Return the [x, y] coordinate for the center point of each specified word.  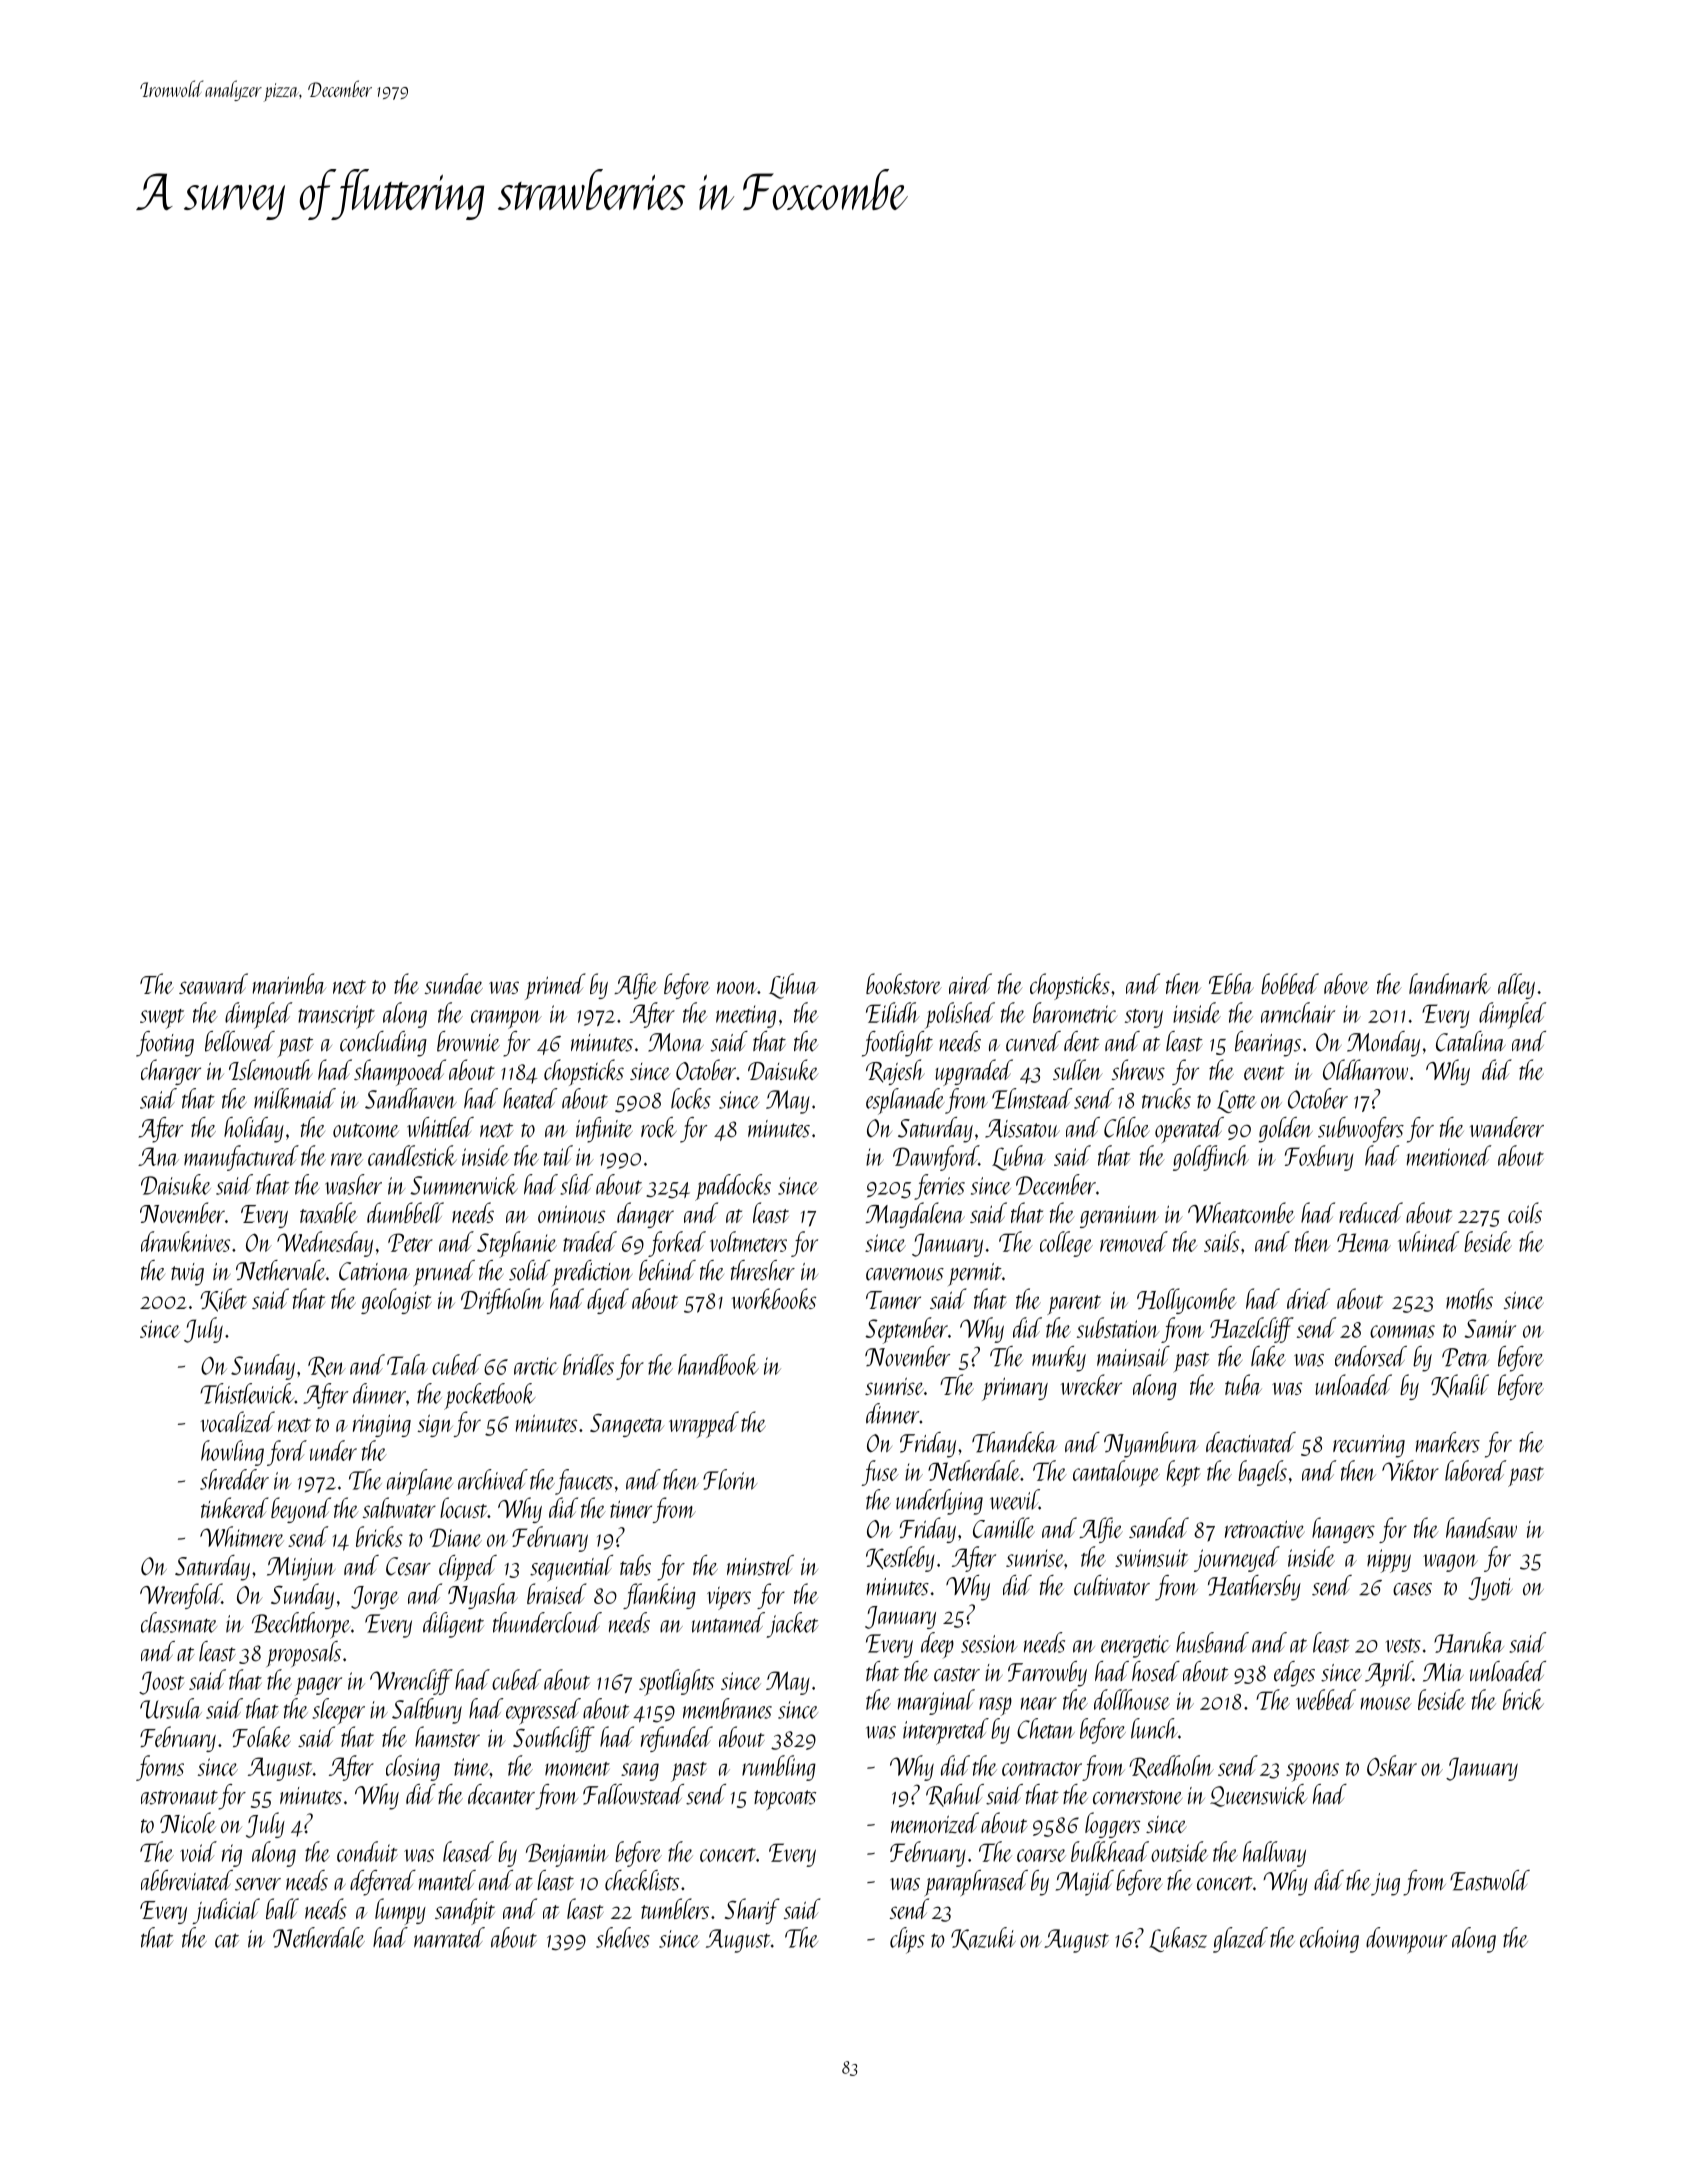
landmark [1450, 983]
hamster [447, 1736]
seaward [213, 983]
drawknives [185, 1241]
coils [1525, 1212]
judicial [226, 1911]
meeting [746, 1016]
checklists [642, 1880]
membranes [727, 1708]
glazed [1240, 1940]
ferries [939, 1187]
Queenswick [1258, 1795]
